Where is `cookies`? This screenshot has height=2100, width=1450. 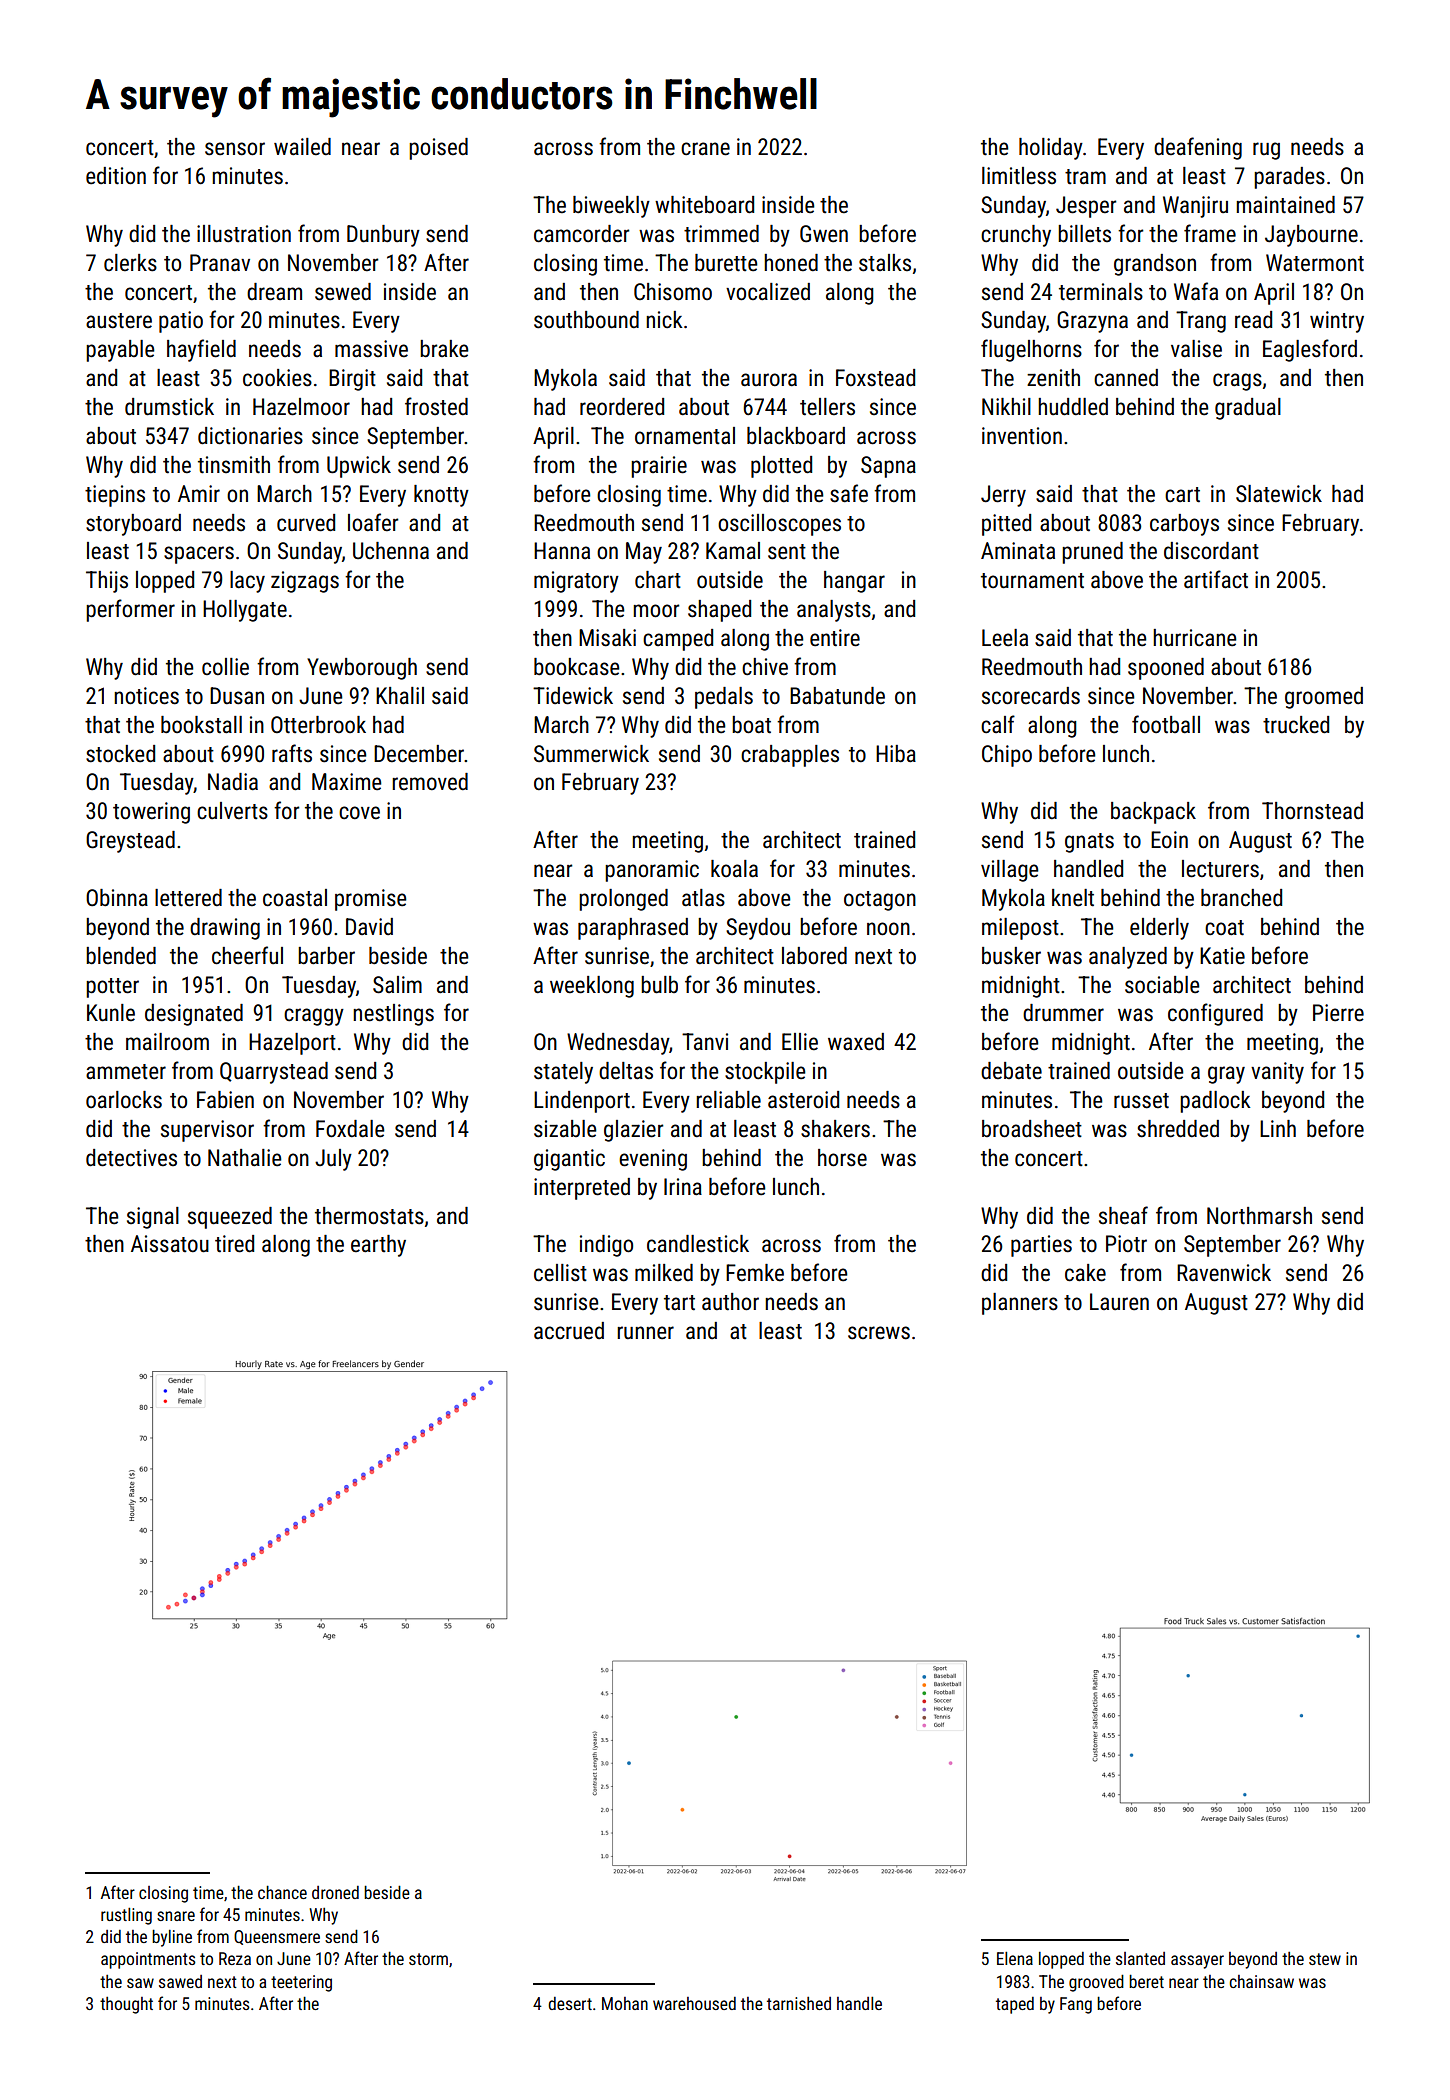
cookies is located at coordinates (277, 378).
